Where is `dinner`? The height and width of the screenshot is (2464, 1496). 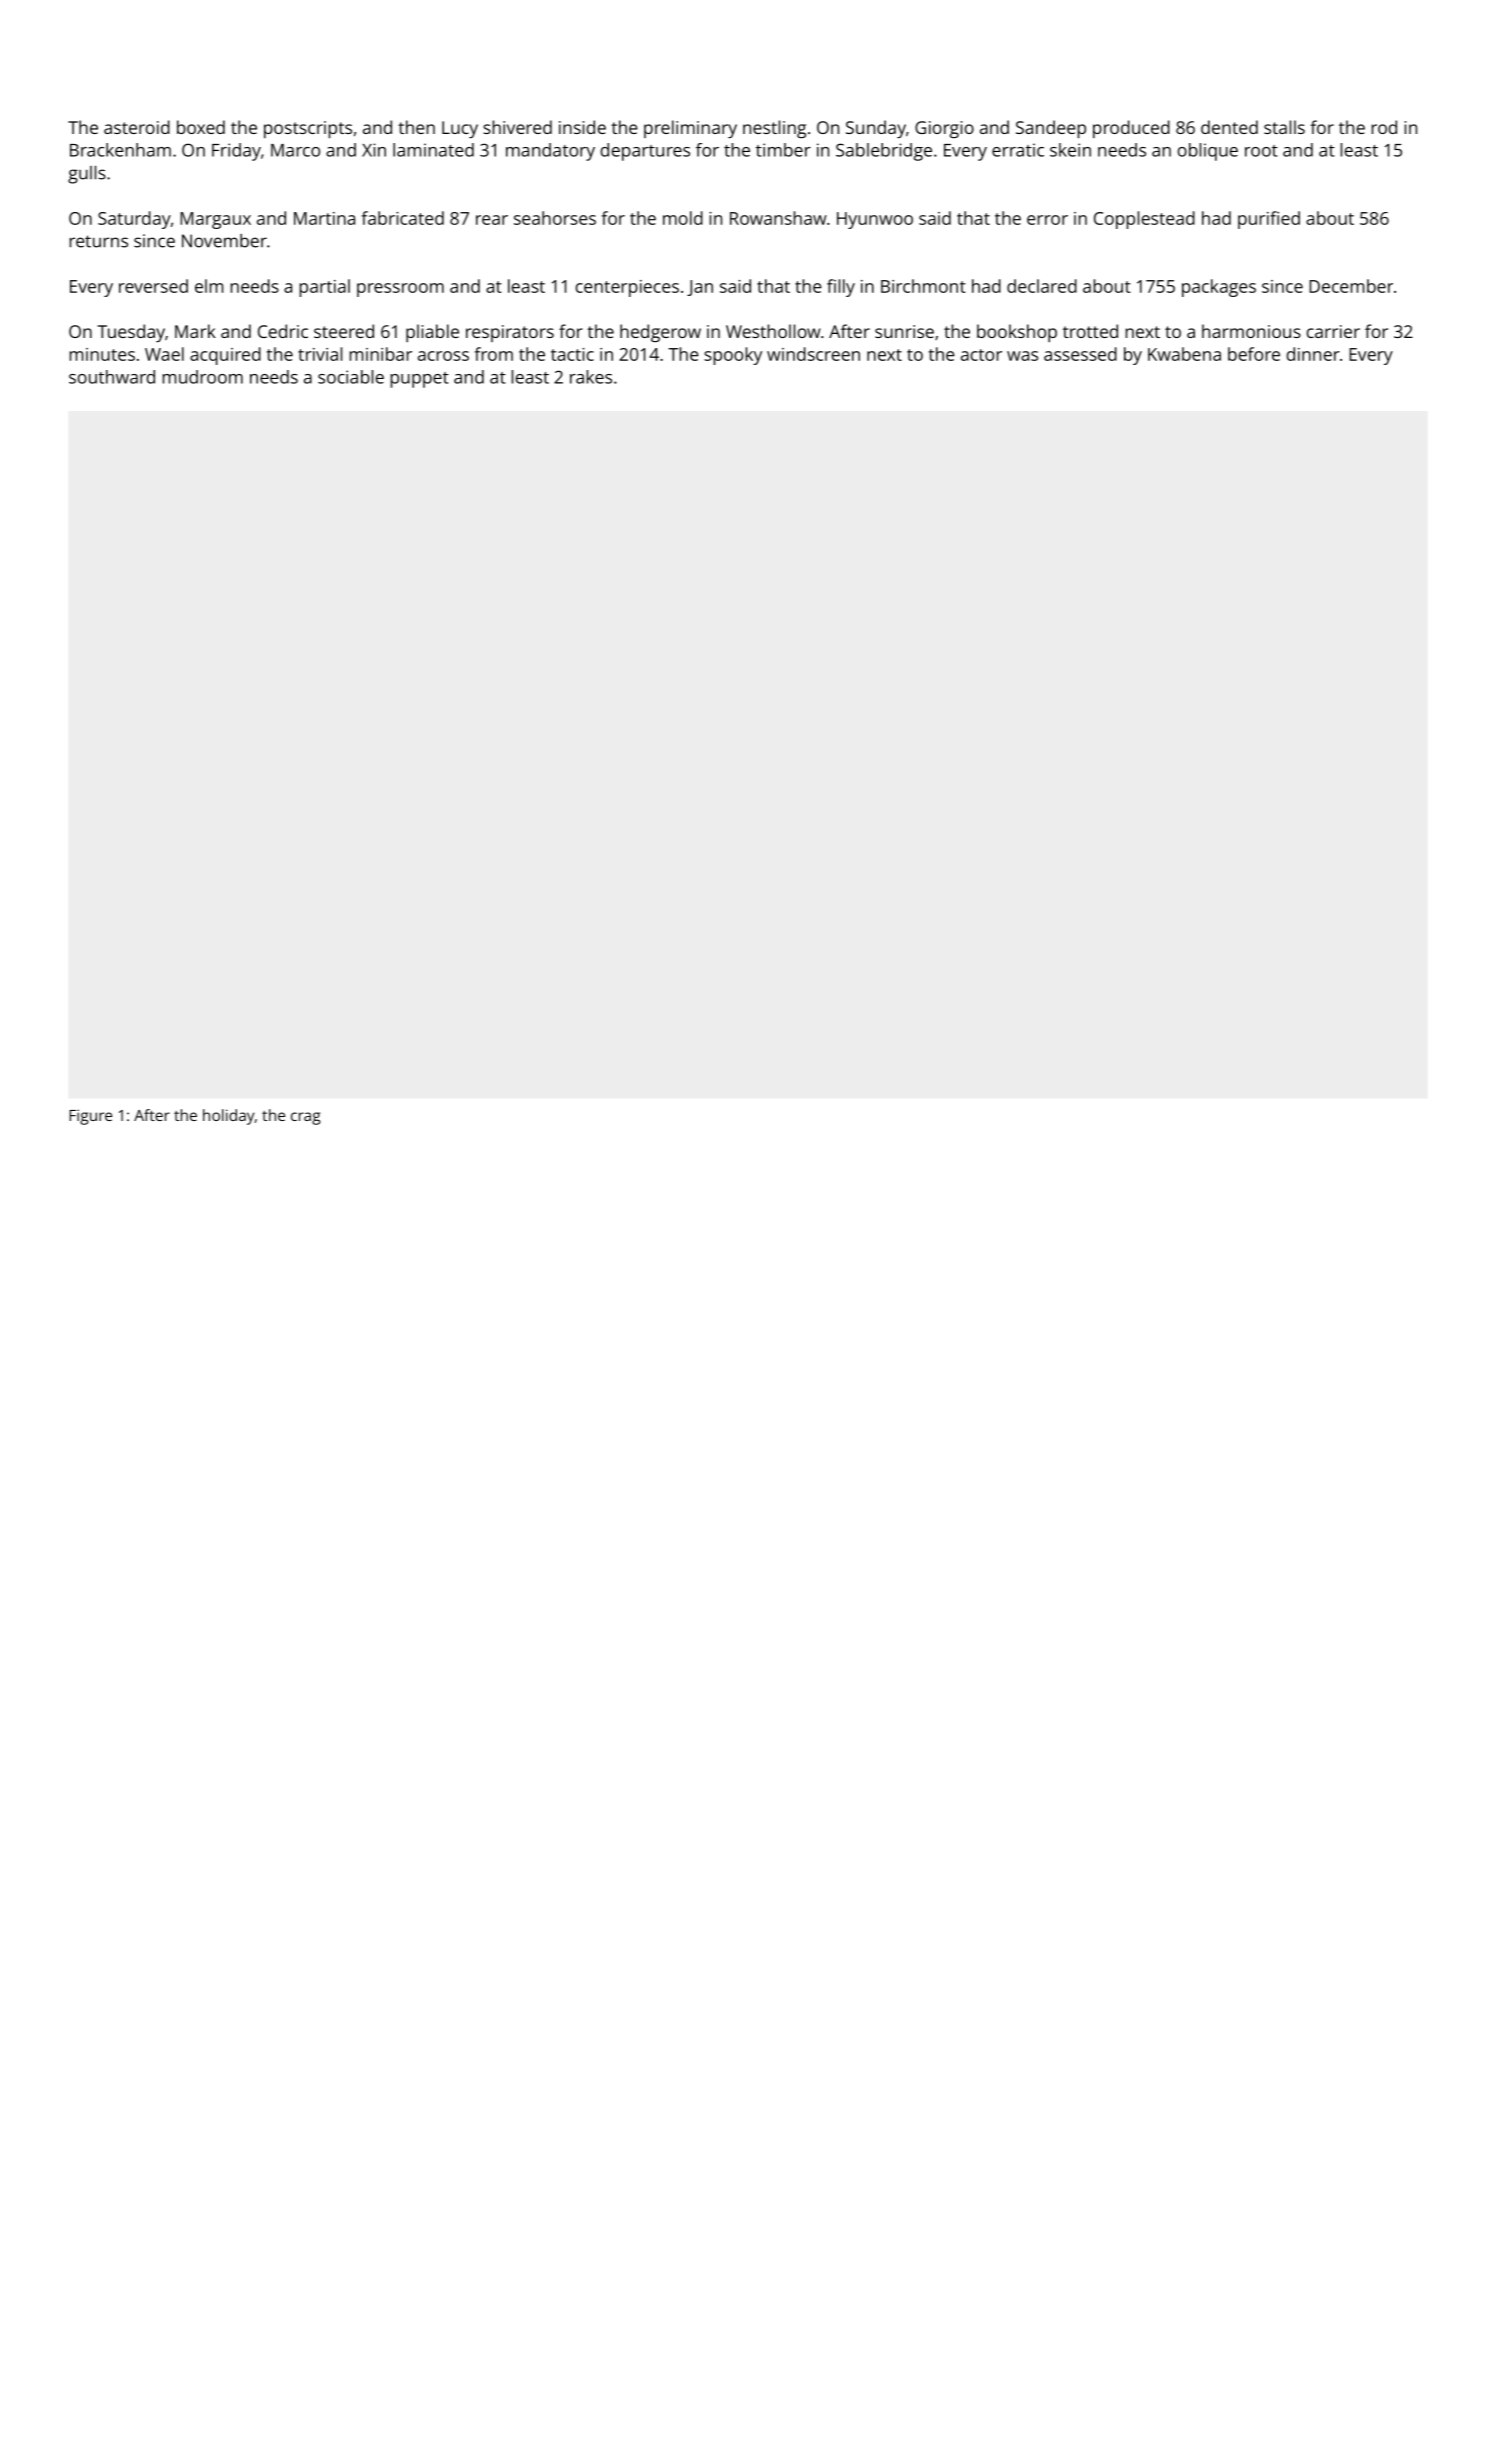
dinner is located at coordinates (1313, 354).
